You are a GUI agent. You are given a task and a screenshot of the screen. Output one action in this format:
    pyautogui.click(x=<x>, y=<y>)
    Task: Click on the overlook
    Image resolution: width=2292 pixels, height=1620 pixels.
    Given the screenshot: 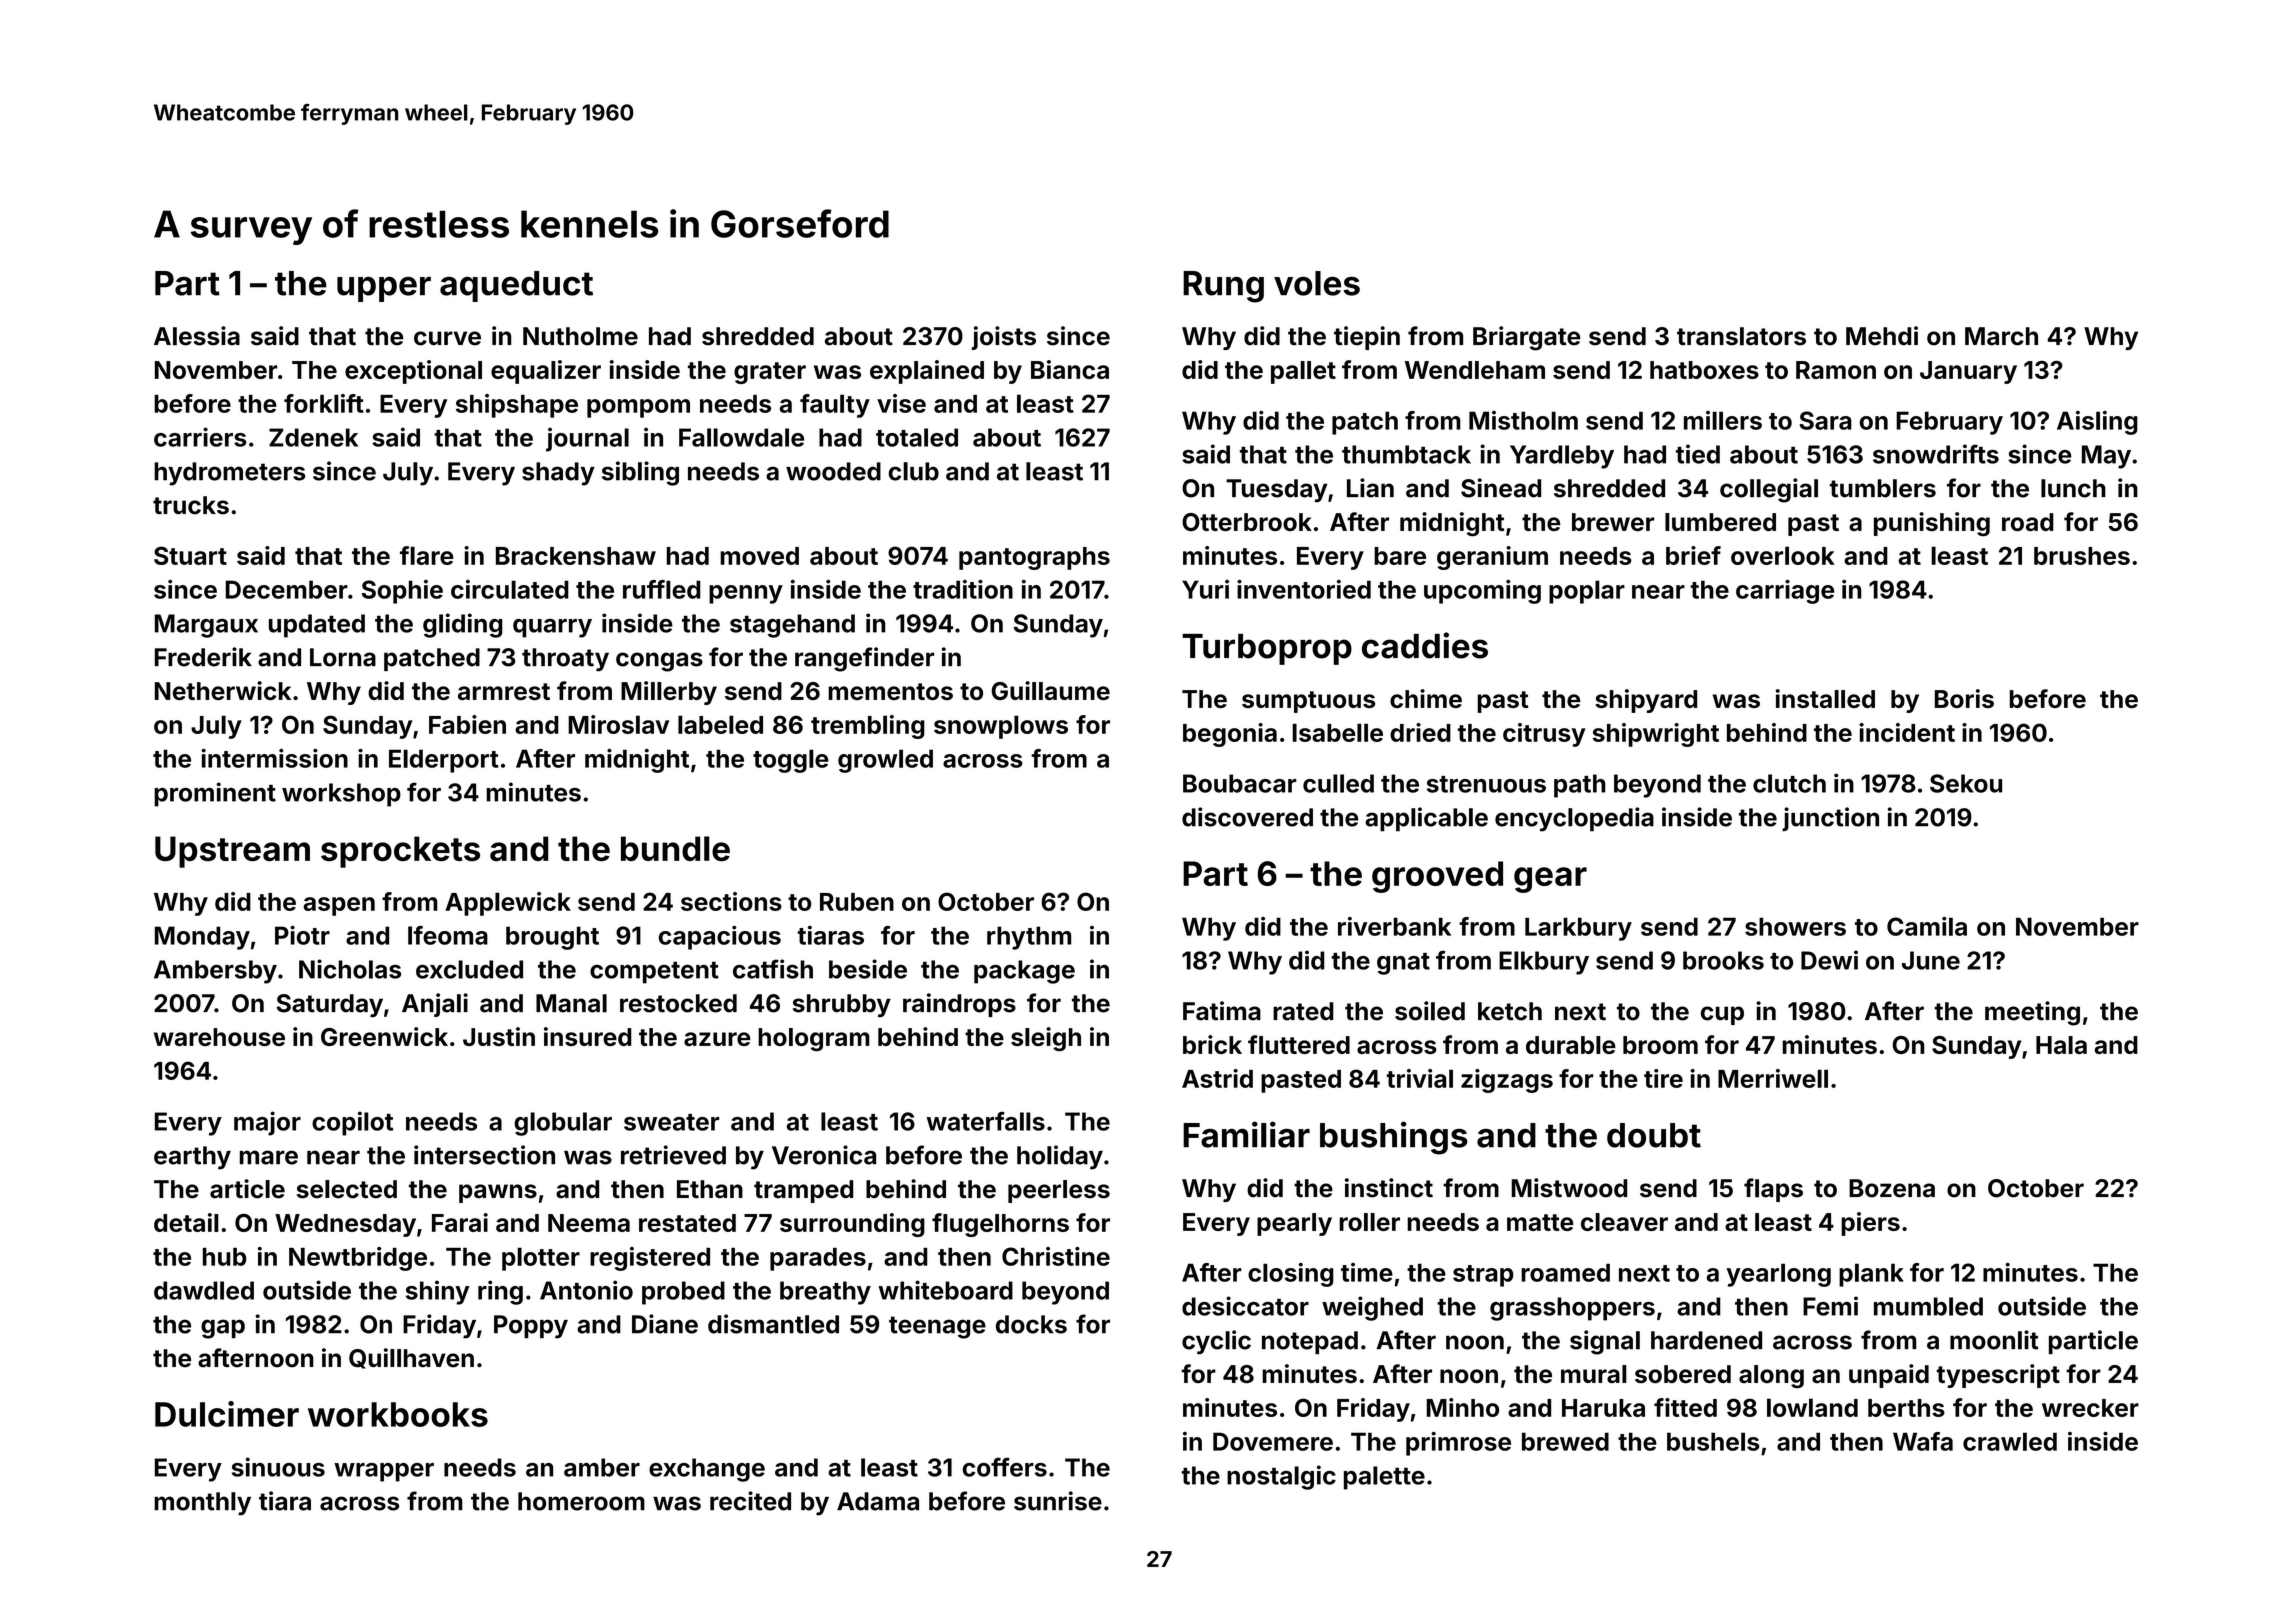 What is the action you would take?
    pyautogui.click(x=1783, y=555)
